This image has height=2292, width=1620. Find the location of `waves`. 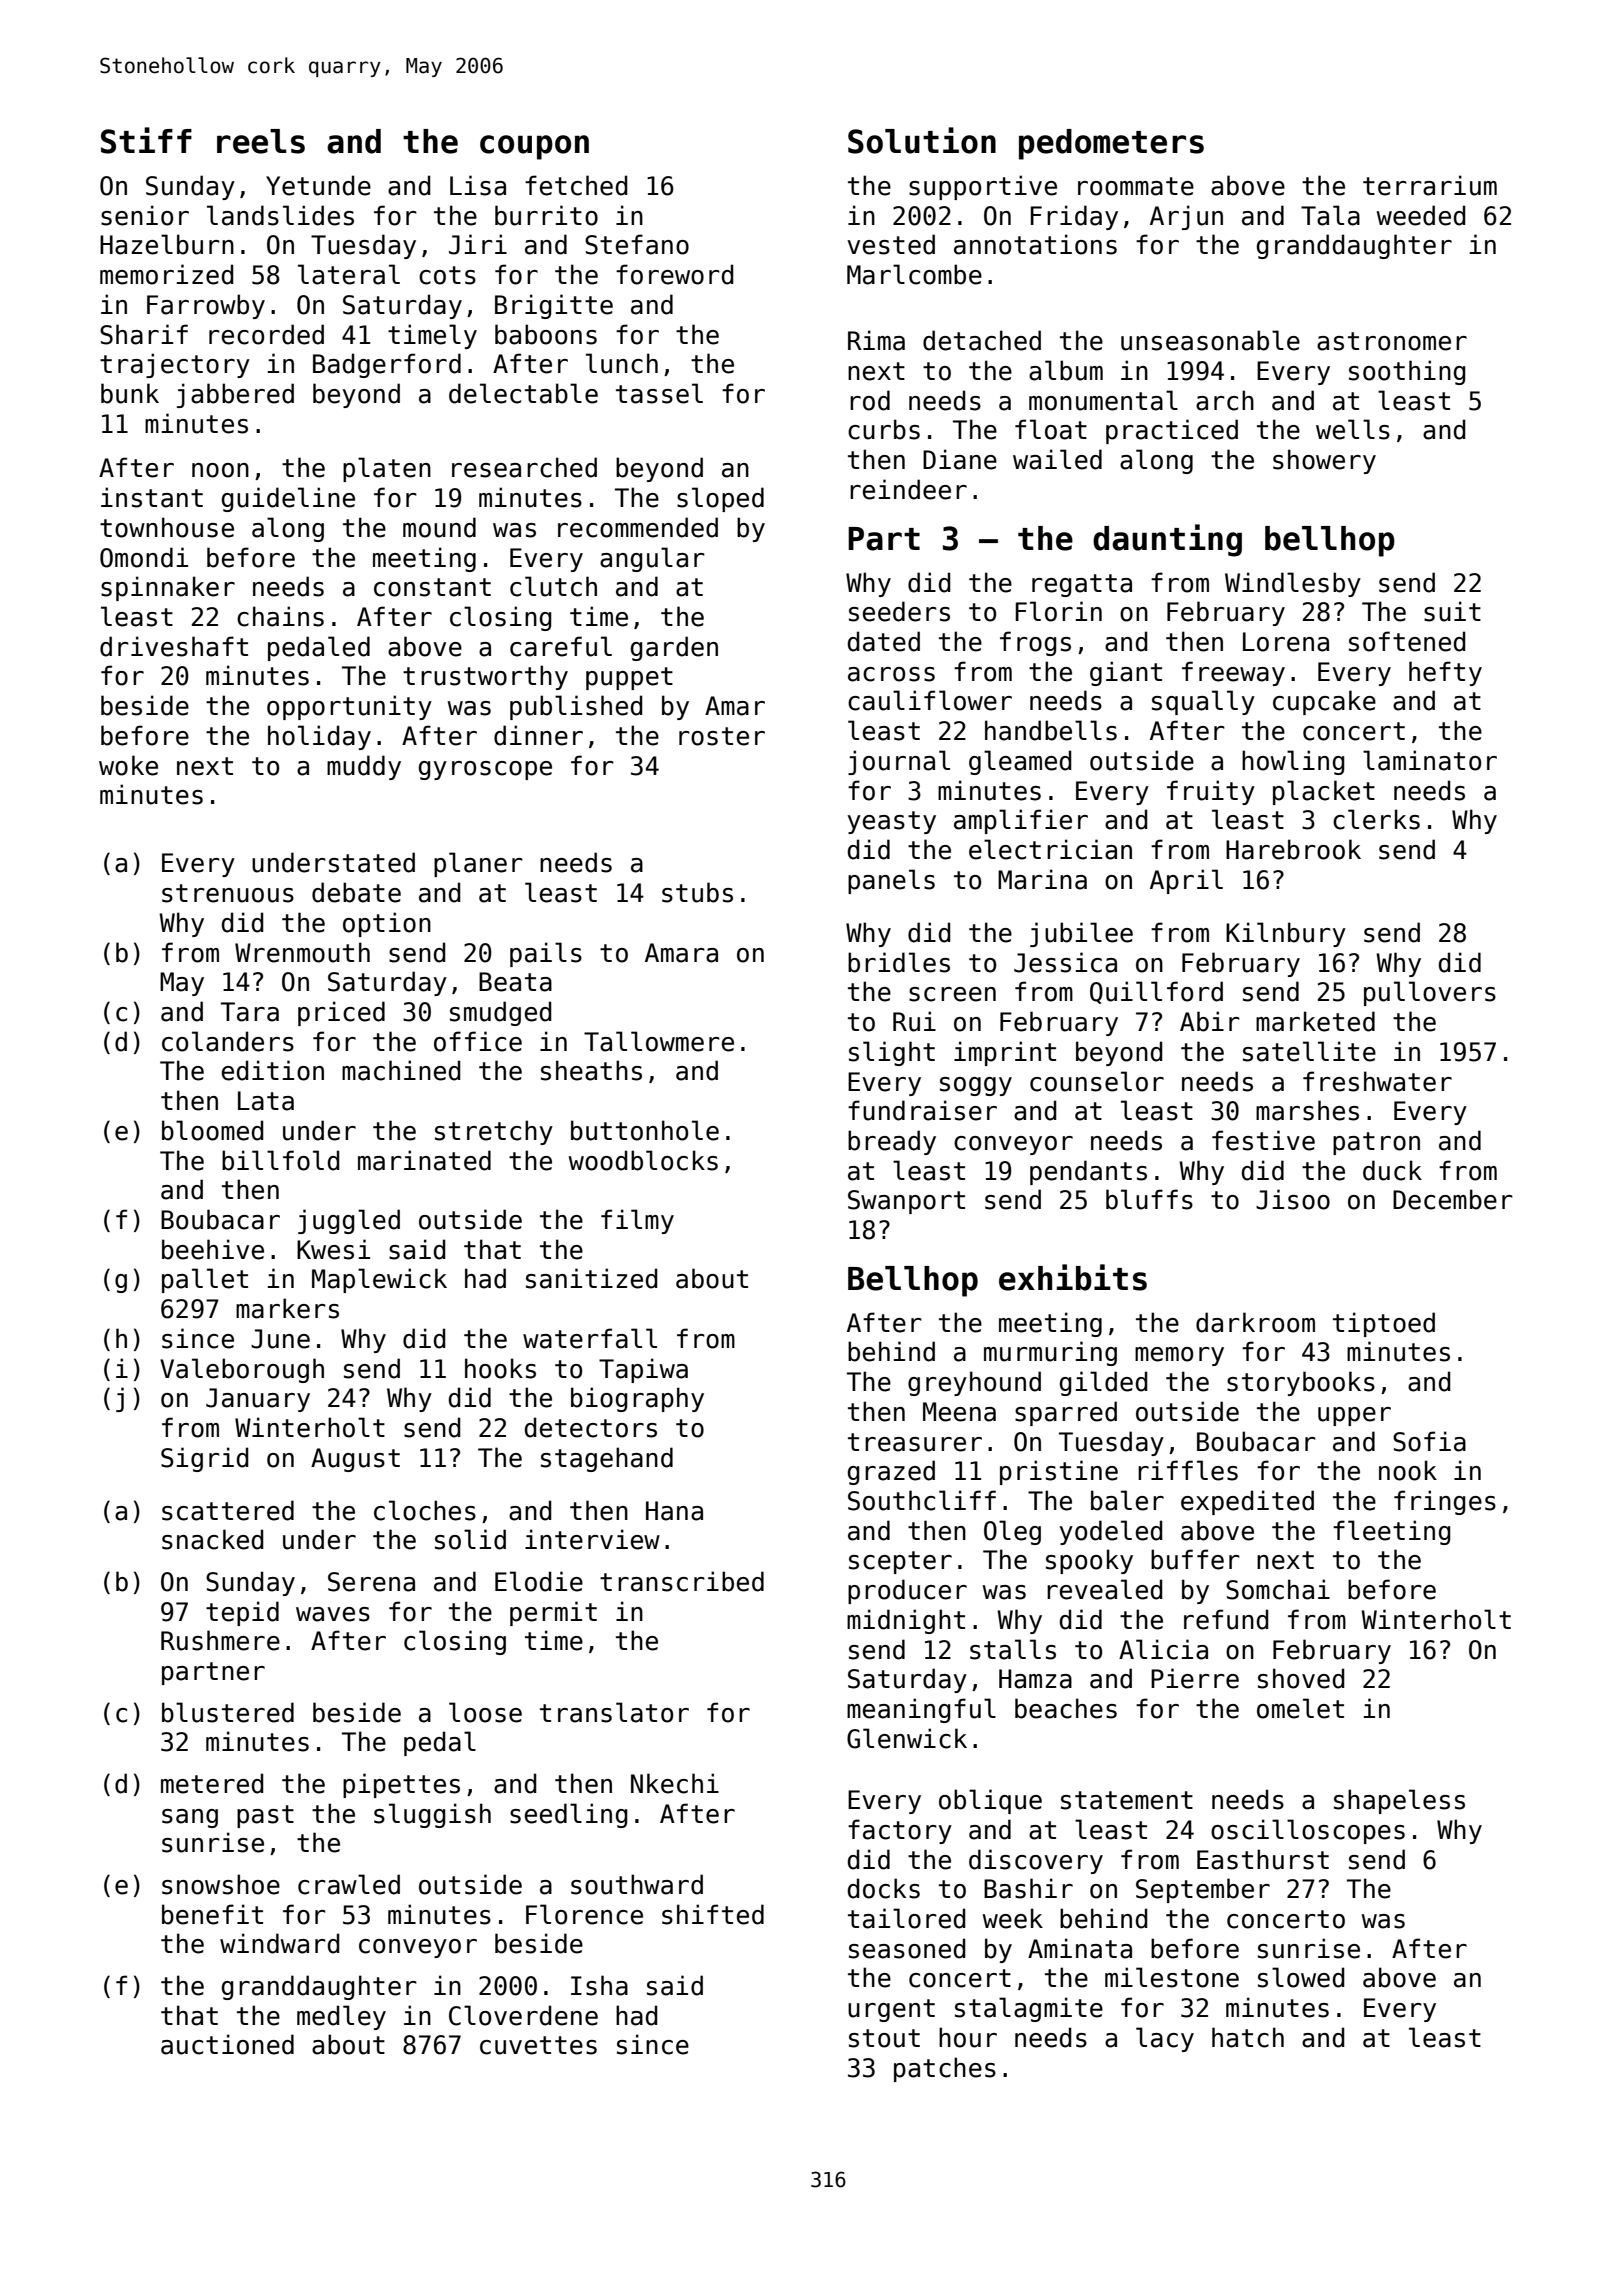

waves is located at coordinates (333, 1614).
